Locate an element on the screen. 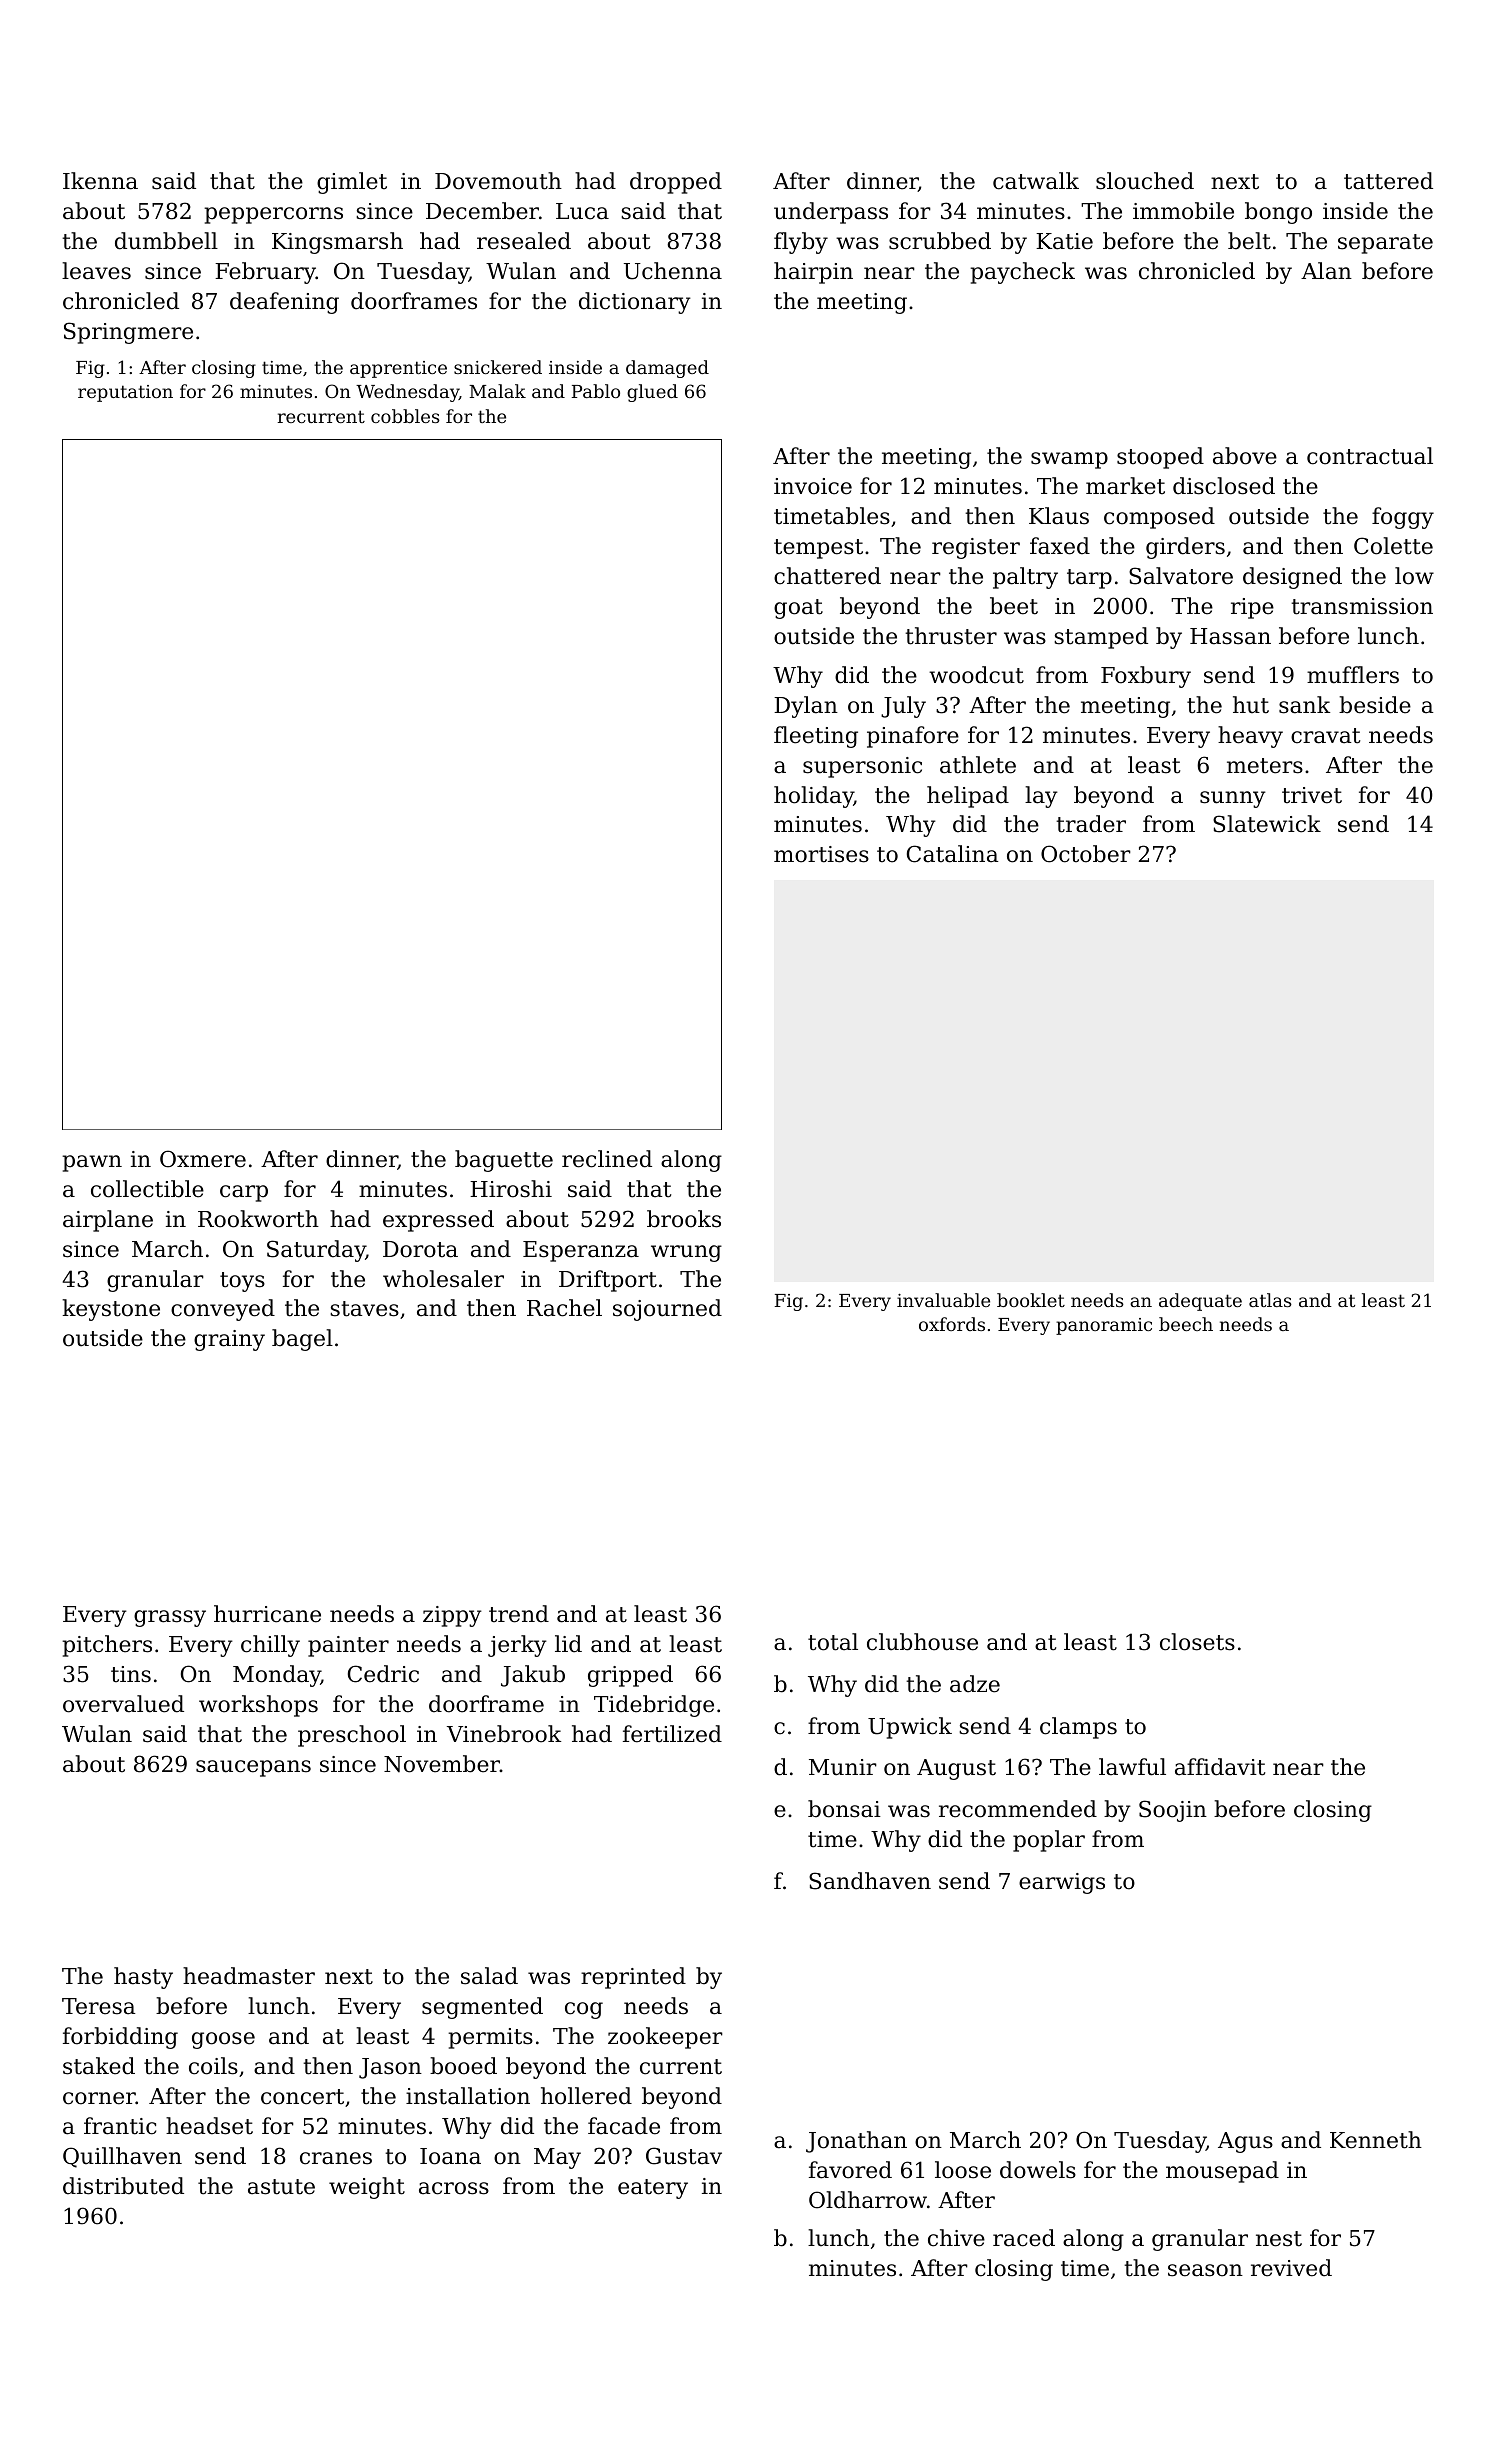 The image size is (1496, 2464). underpass is located at coordinates (831, 213).
